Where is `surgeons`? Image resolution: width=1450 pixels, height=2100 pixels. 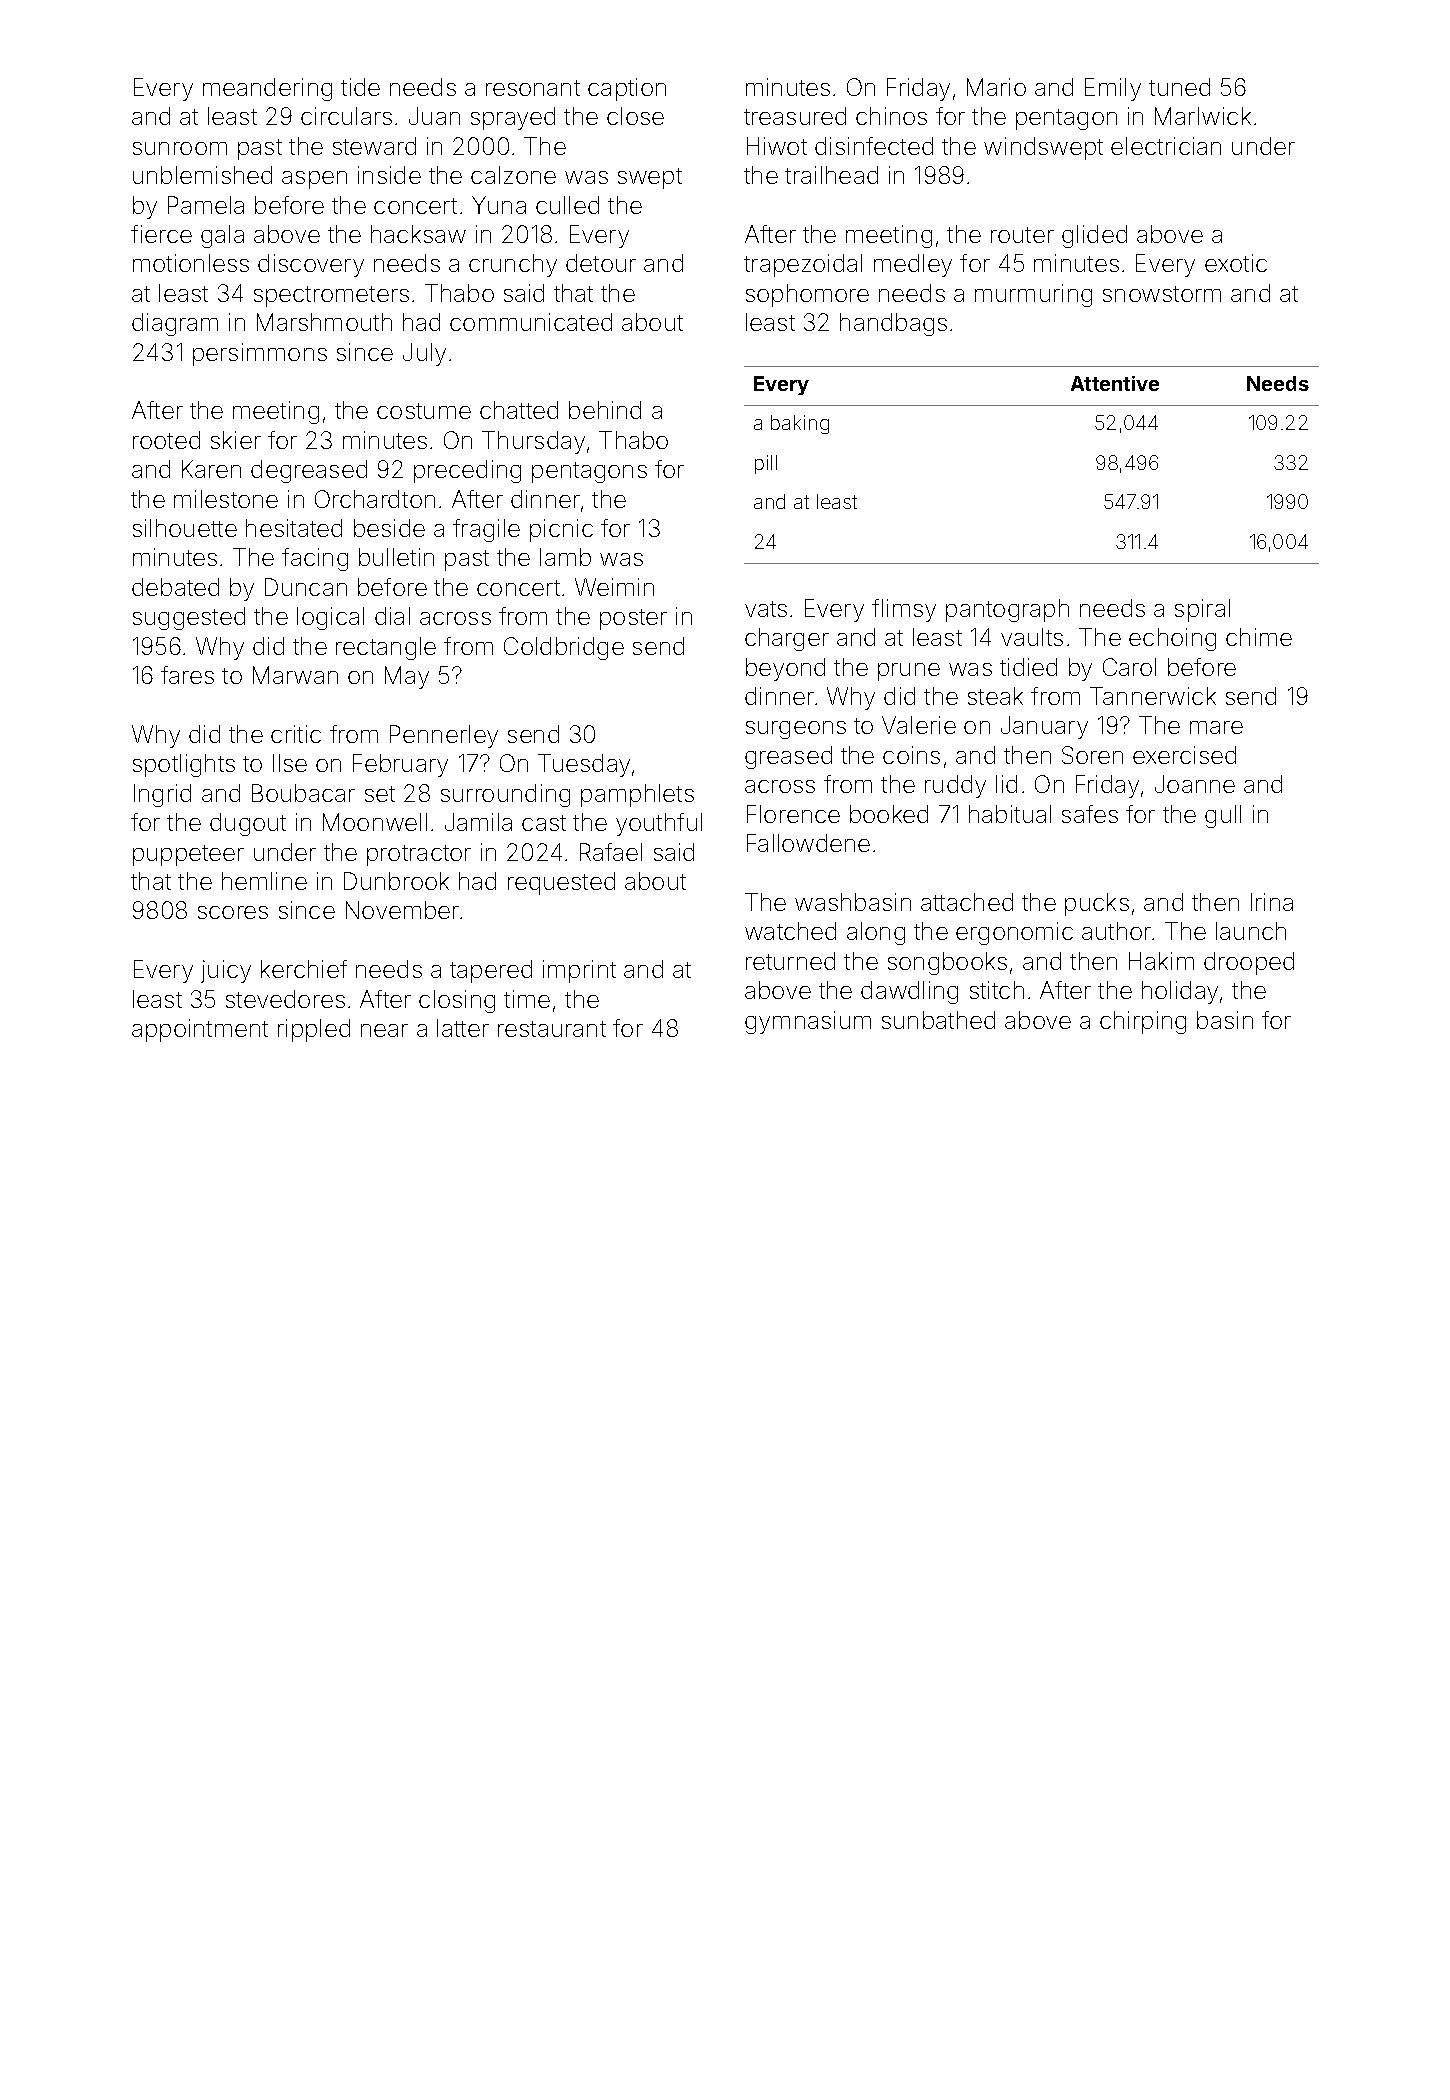 surgeons is located at coordinates (796, 730).
